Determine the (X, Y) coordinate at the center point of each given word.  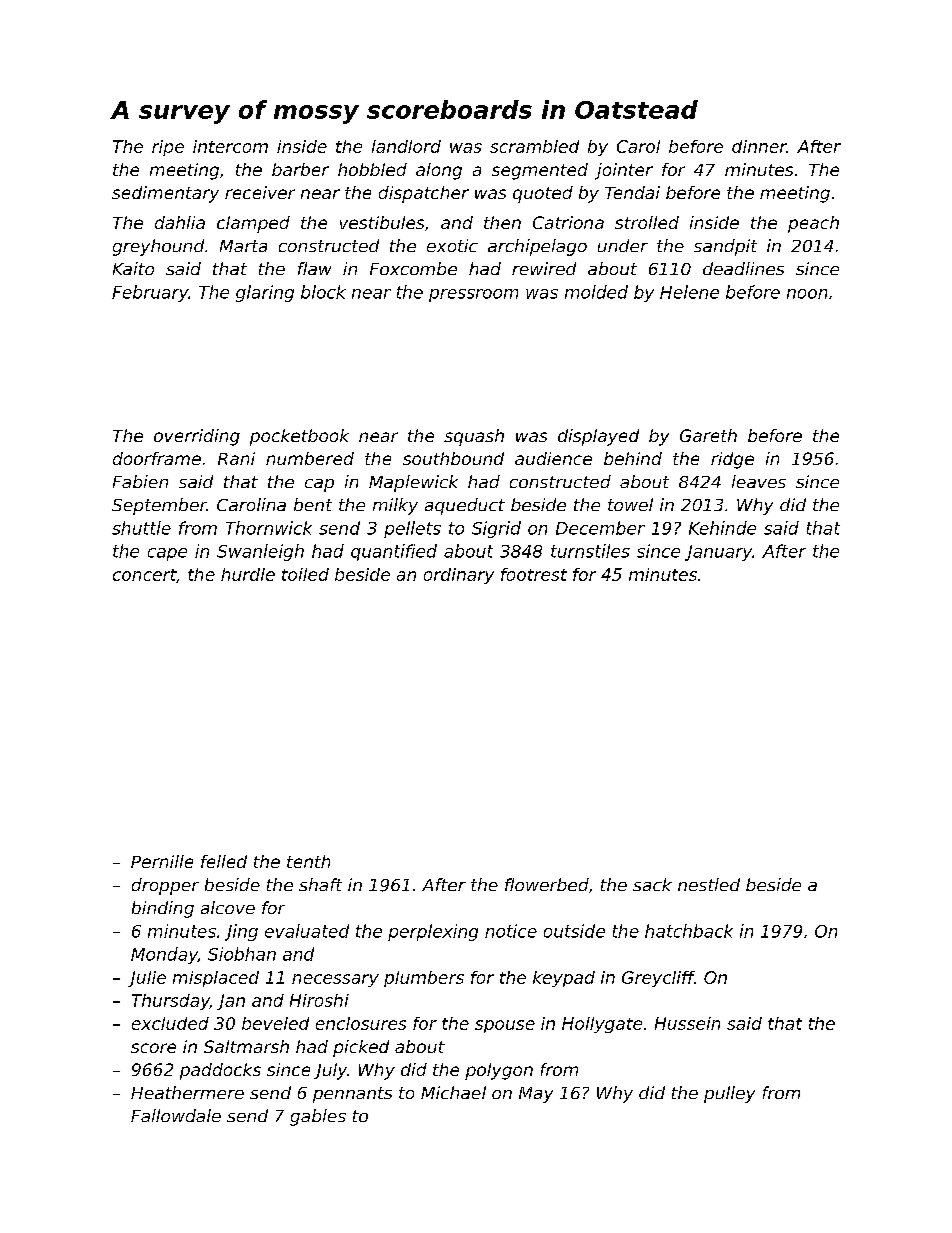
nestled (709, 884)
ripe (168, 148)
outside (574, 931)
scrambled (534, 146)
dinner (759, 146)
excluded (170, 1023)
